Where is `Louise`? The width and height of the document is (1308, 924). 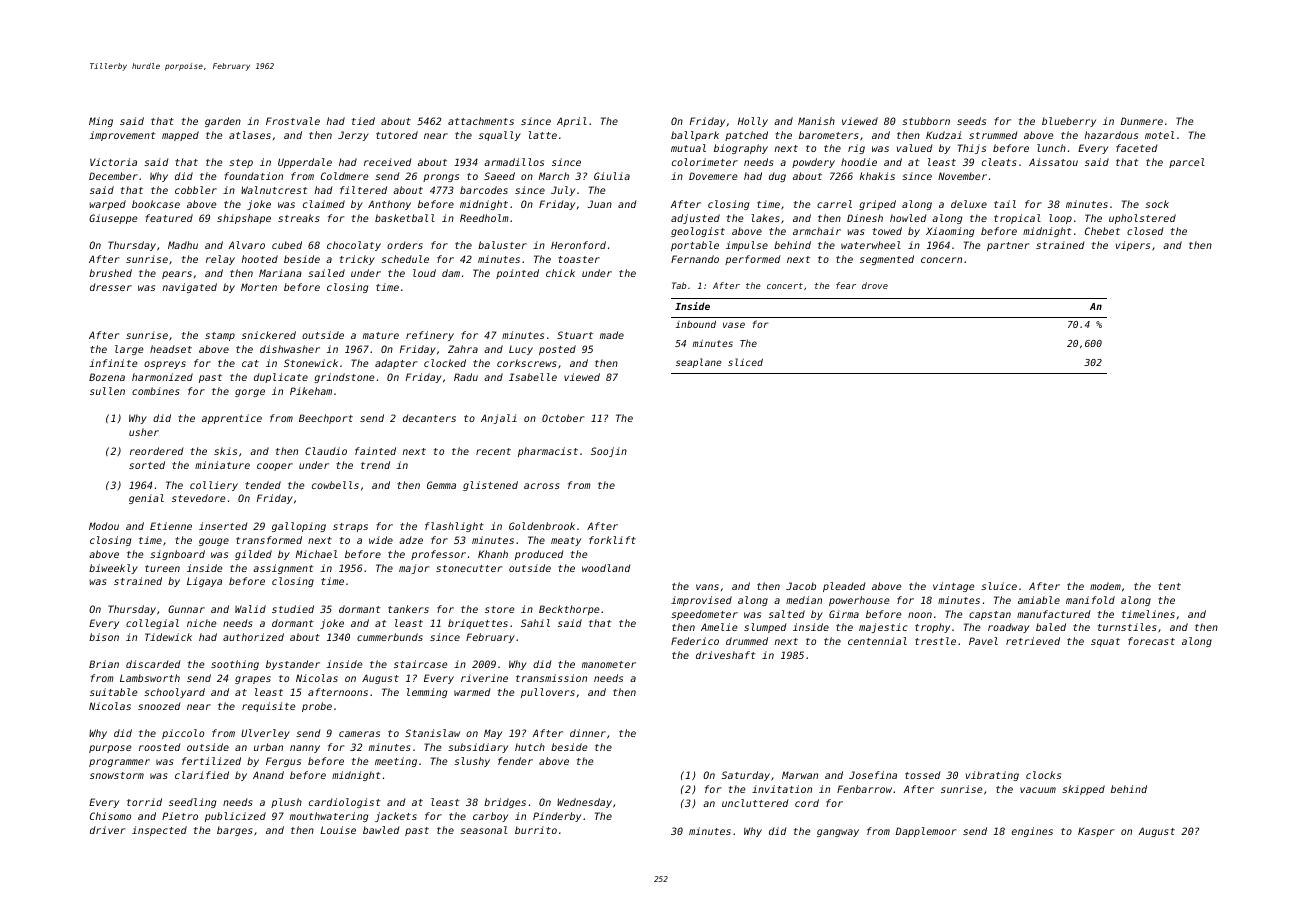 Louise is located at coordinates (338, 830).
